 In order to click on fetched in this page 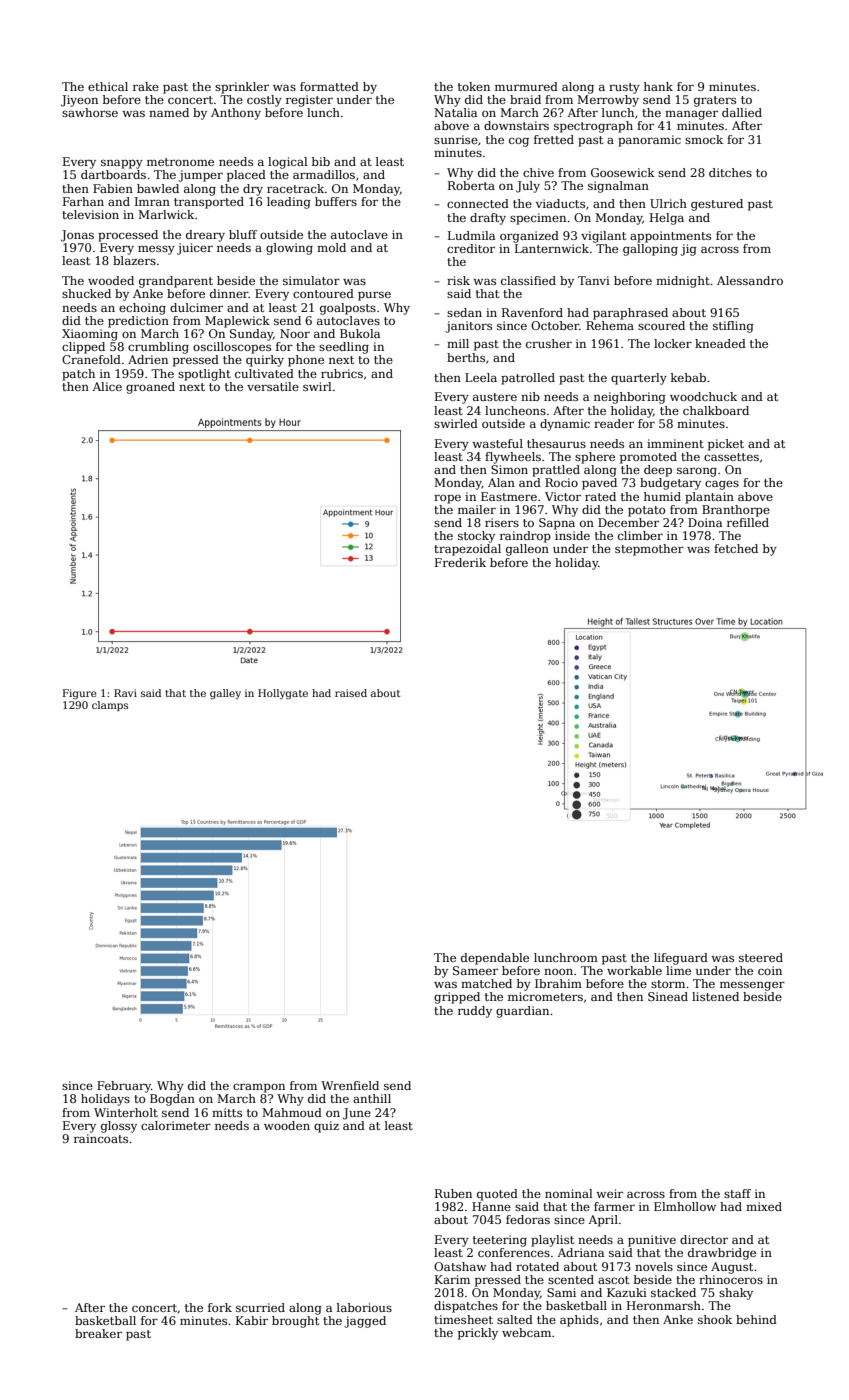, I will do `click(736, 548)`.
